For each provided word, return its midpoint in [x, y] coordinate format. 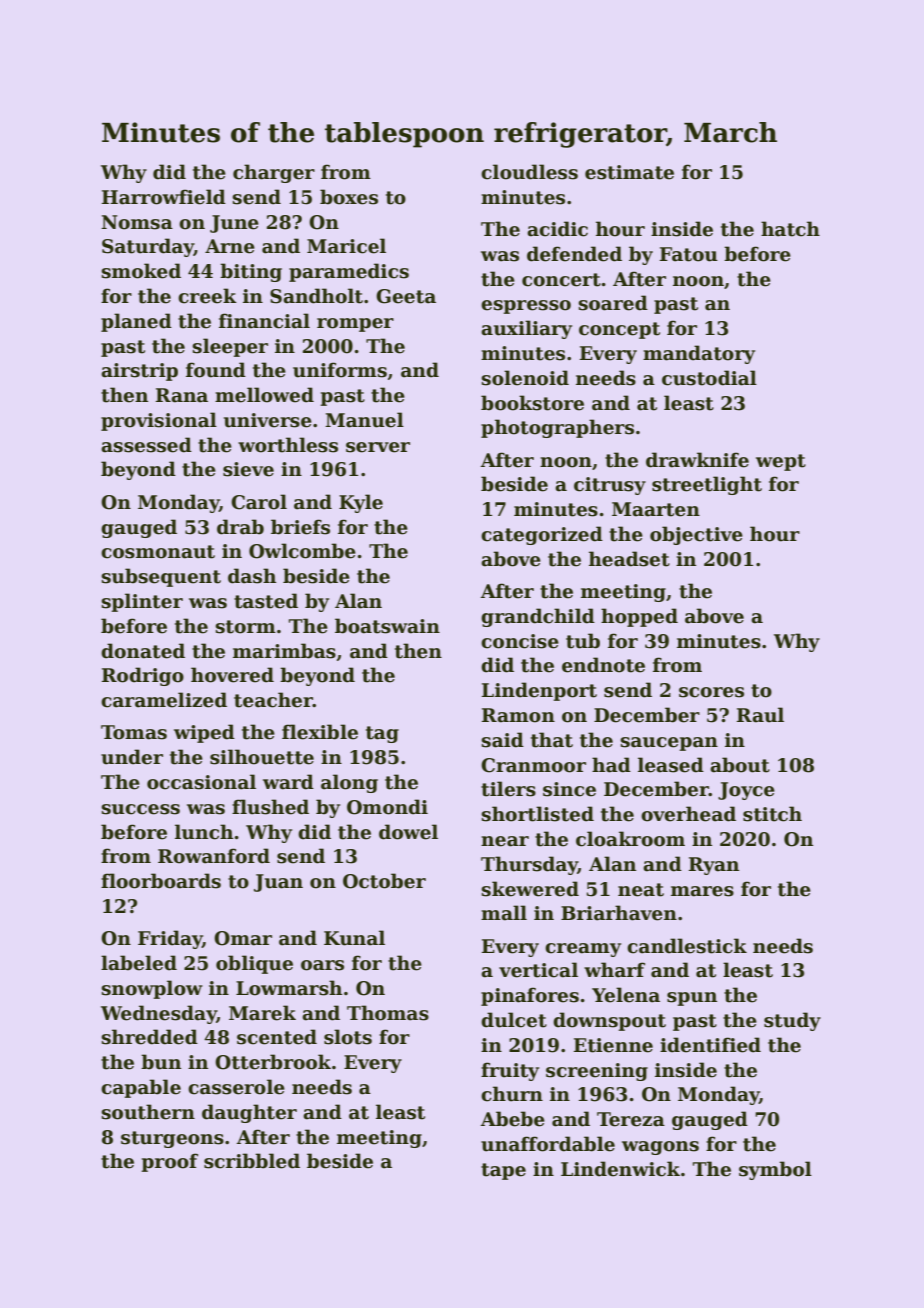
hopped [639, 617]
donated [143, 651]
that [552, 740]
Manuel [364, 420]
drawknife [697, 460]
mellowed [264, 395]
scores [711, 692]
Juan [278, 883]
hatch [790, 229]
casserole [236, 1087]
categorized [542, 535]
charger [274, 173]
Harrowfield [164, 197]
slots [348, 1037]
